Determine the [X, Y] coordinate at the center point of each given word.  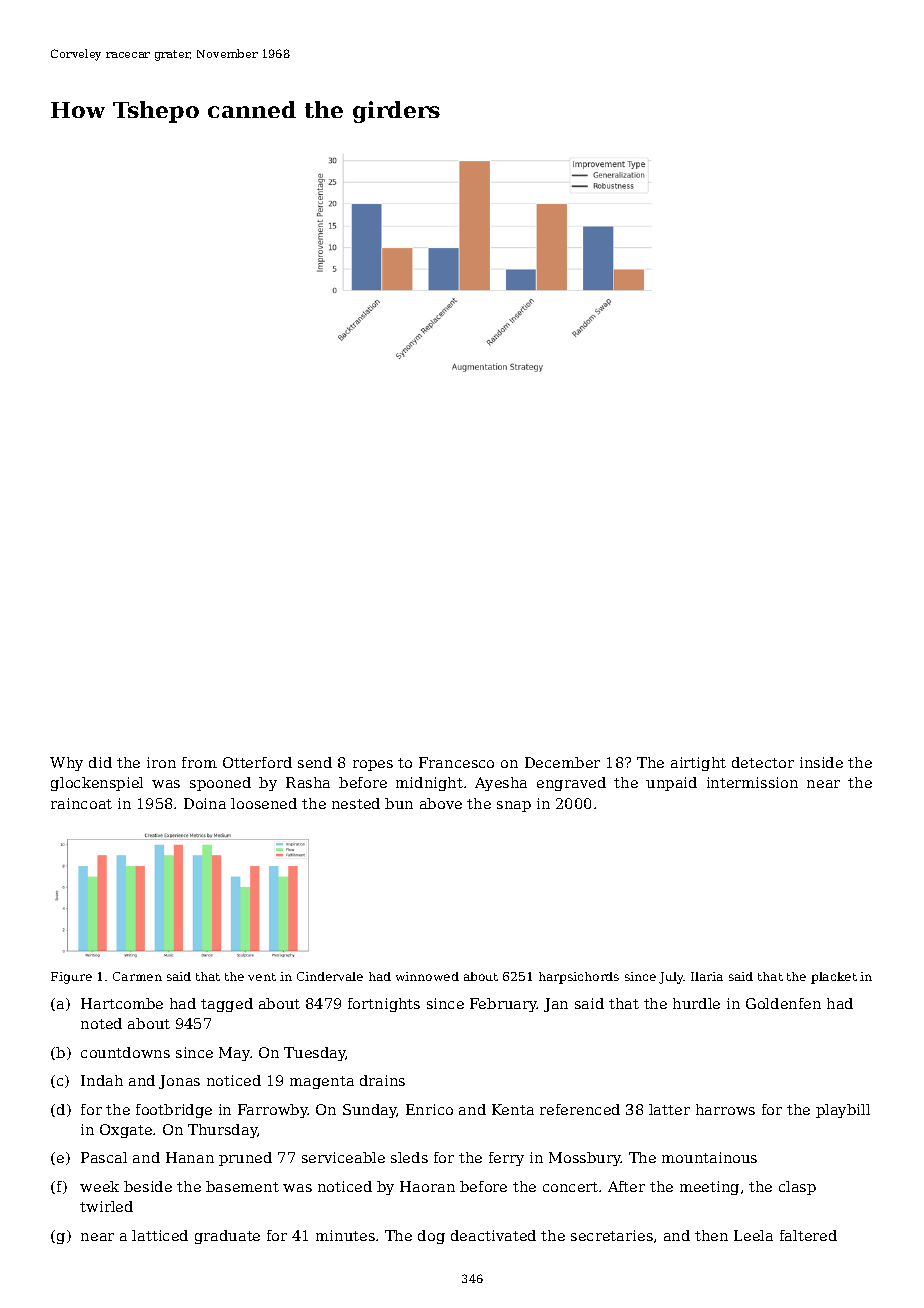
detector [763, 762]
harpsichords [579, 978]
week [99, 1186]
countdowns [125, 1052]
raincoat [81, 803]
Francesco [456, 762]
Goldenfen [783, 1003]
